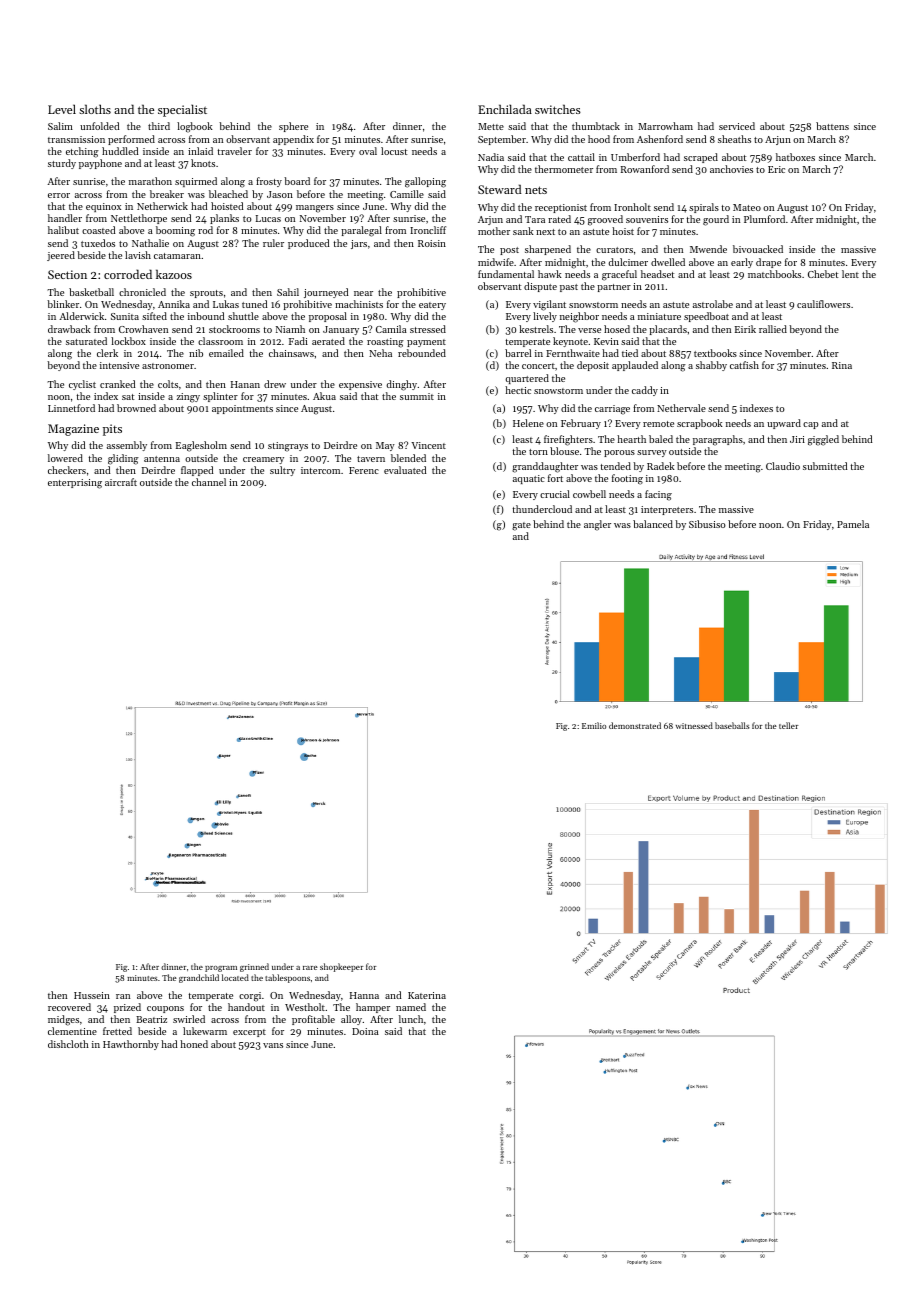 This page has width=924, height=1308. Describe the element at coordinates (744, 365) in the page. I see `catfish` at that location.
